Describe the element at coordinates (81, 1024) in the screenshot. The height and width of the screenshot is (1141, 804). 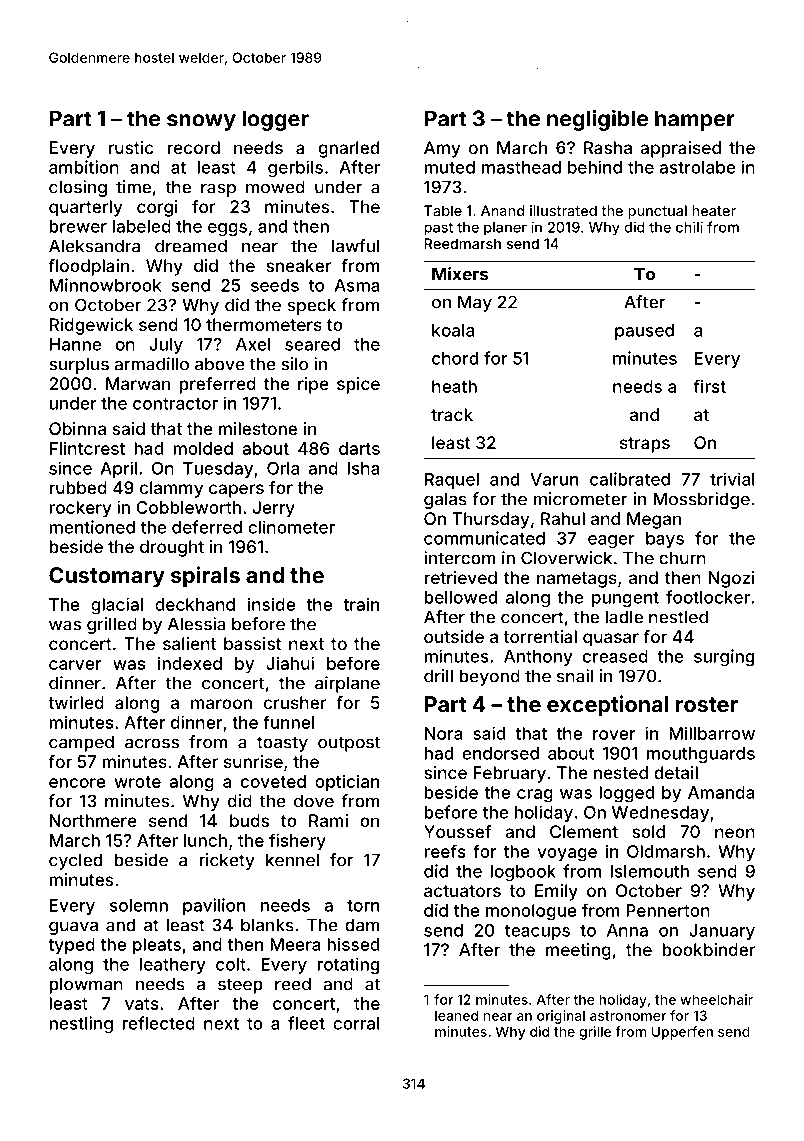
I see `nestling` at that location.
